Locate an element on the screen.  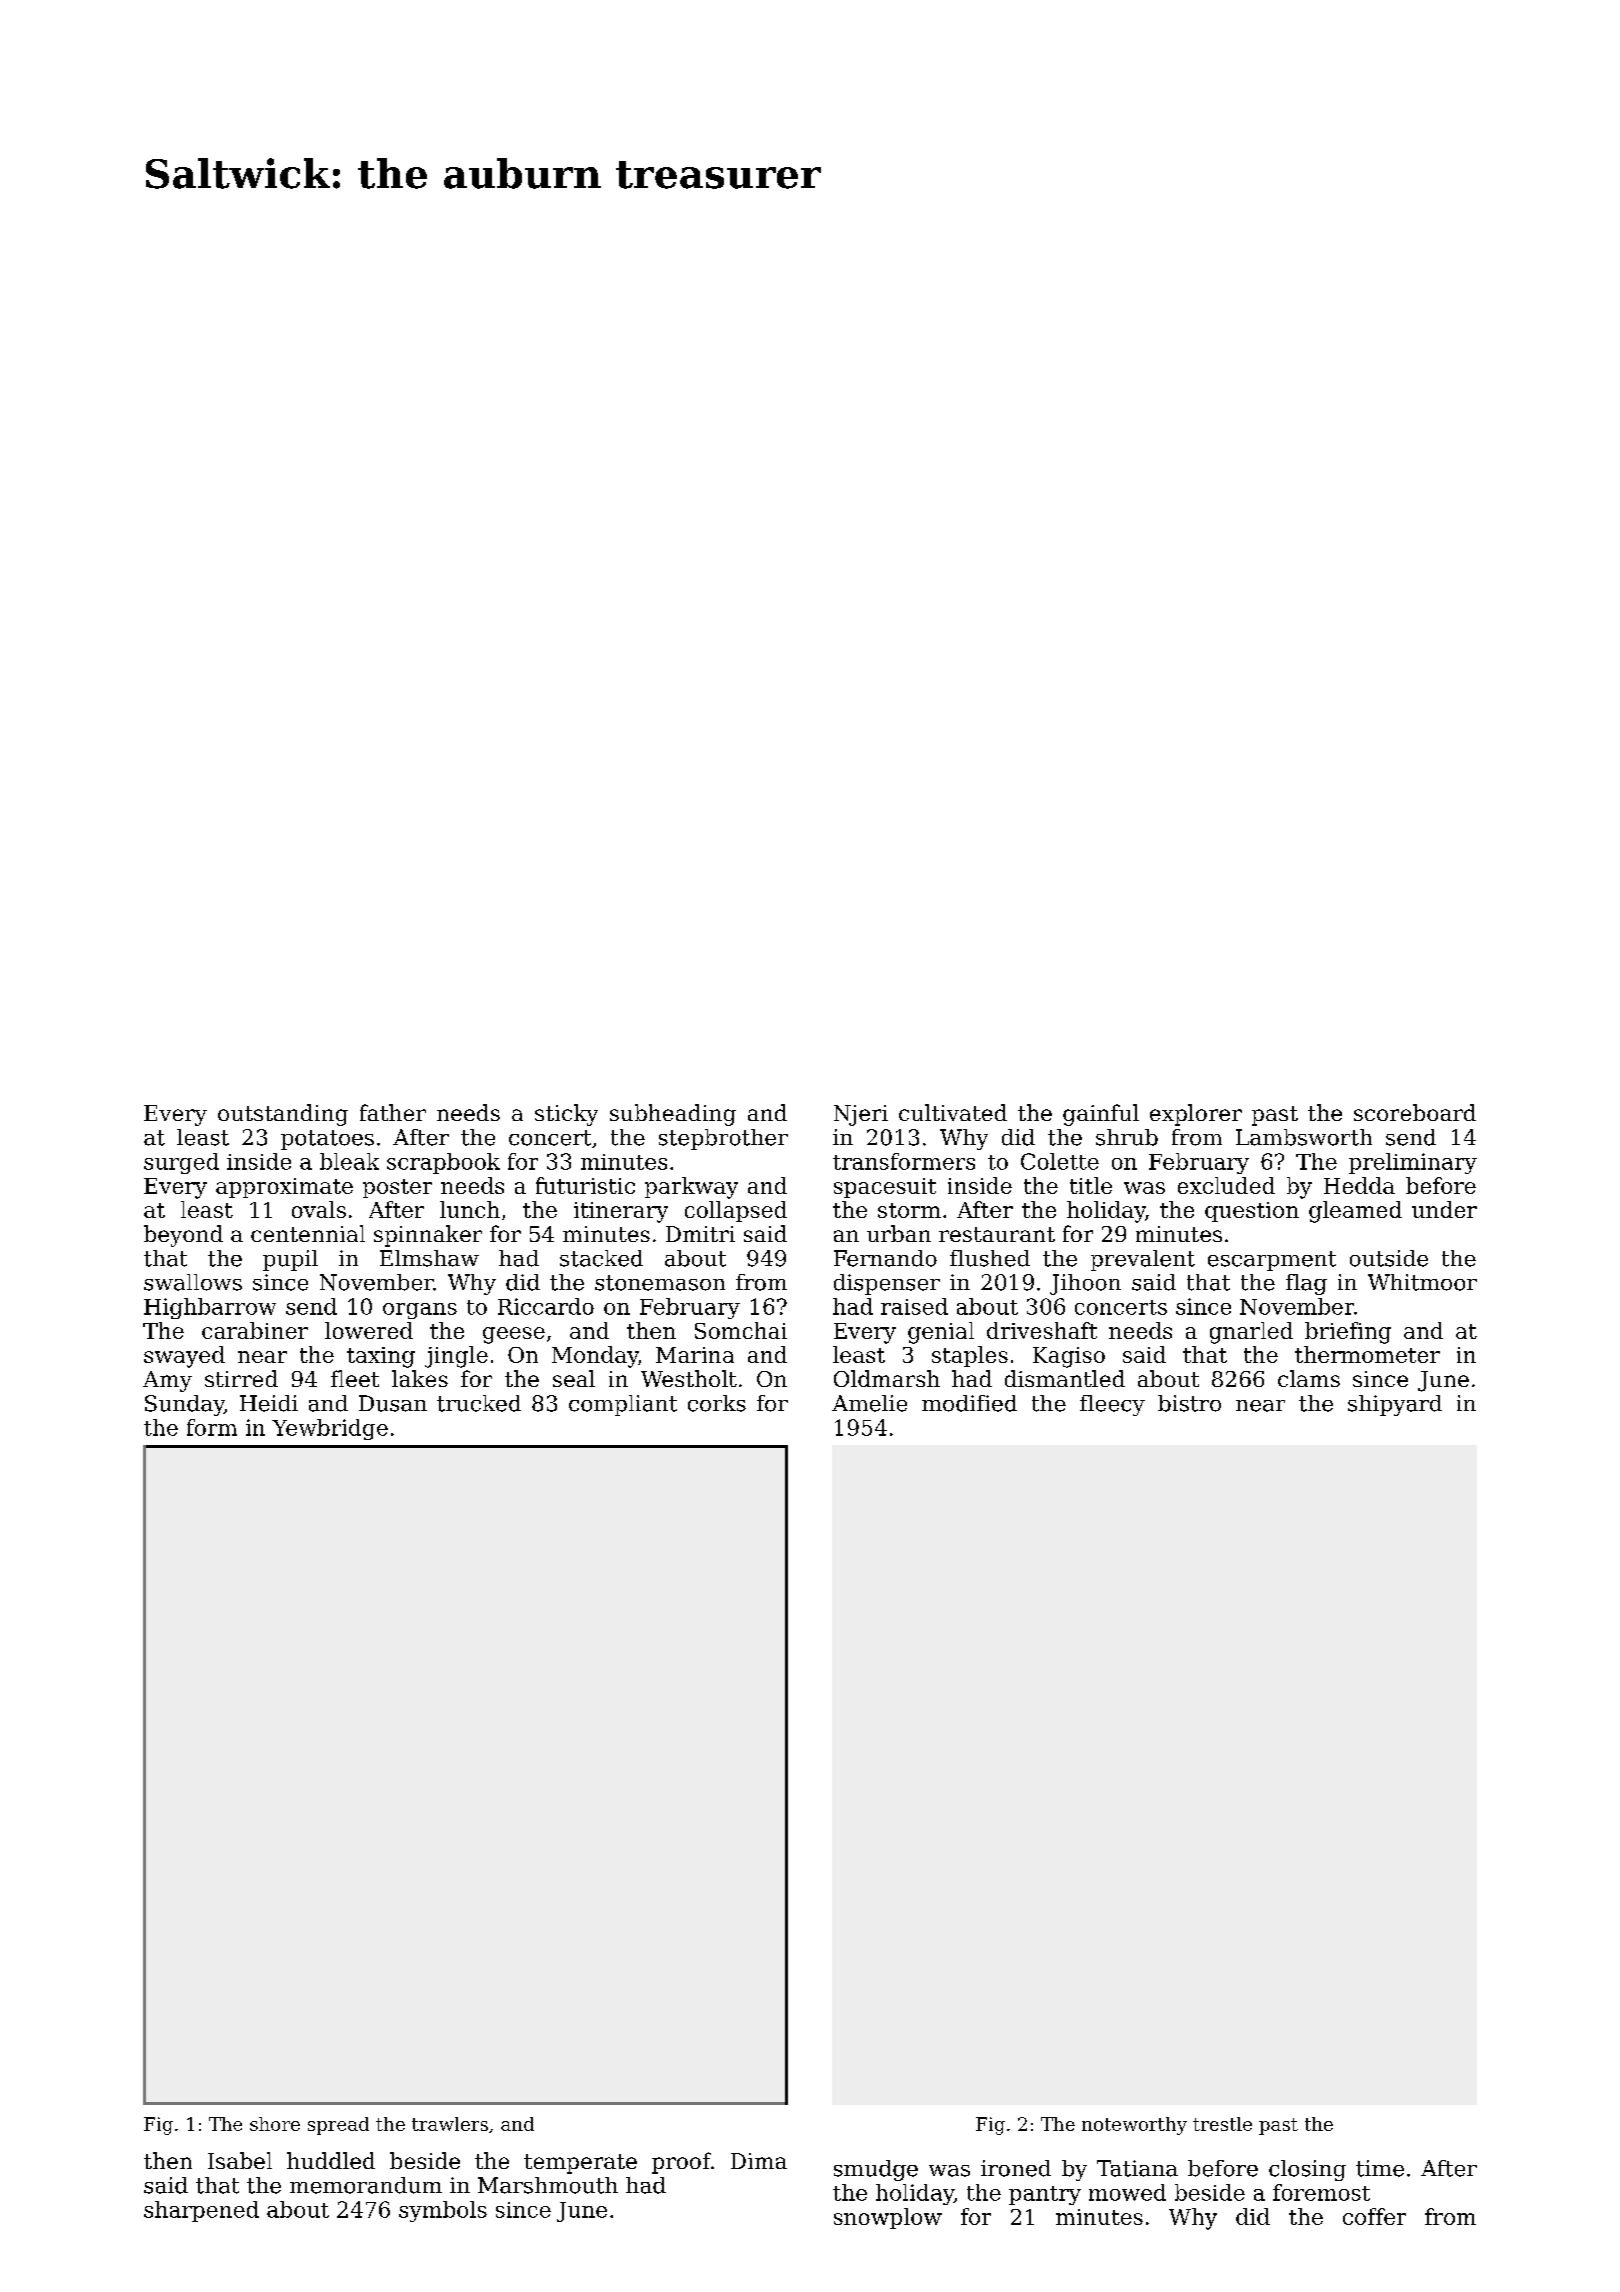
Marshmouth is located at coordinates (548, 2185).
